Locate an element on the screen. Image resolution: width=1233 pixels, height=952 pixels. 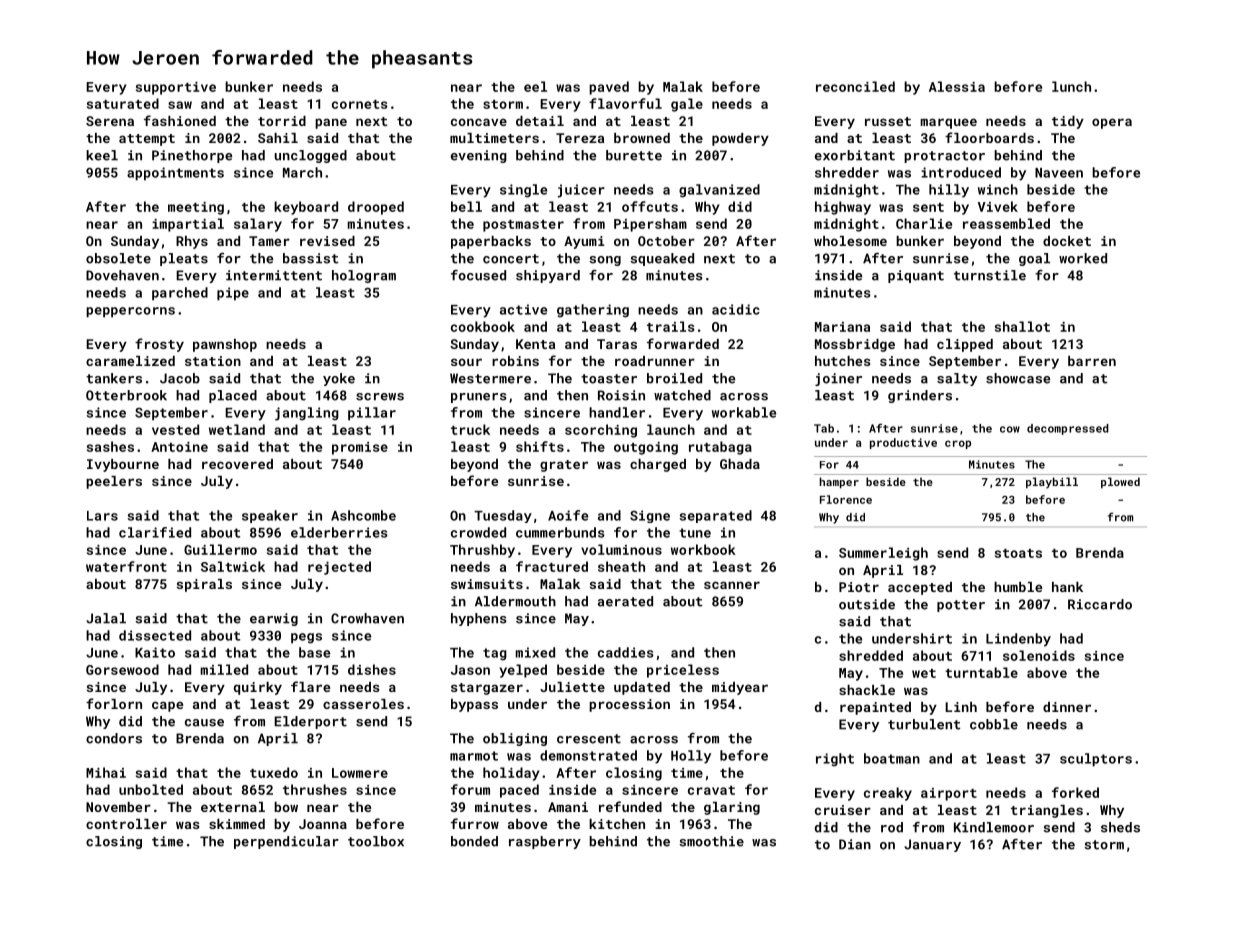
gale is located at coordinates (687, 105).
